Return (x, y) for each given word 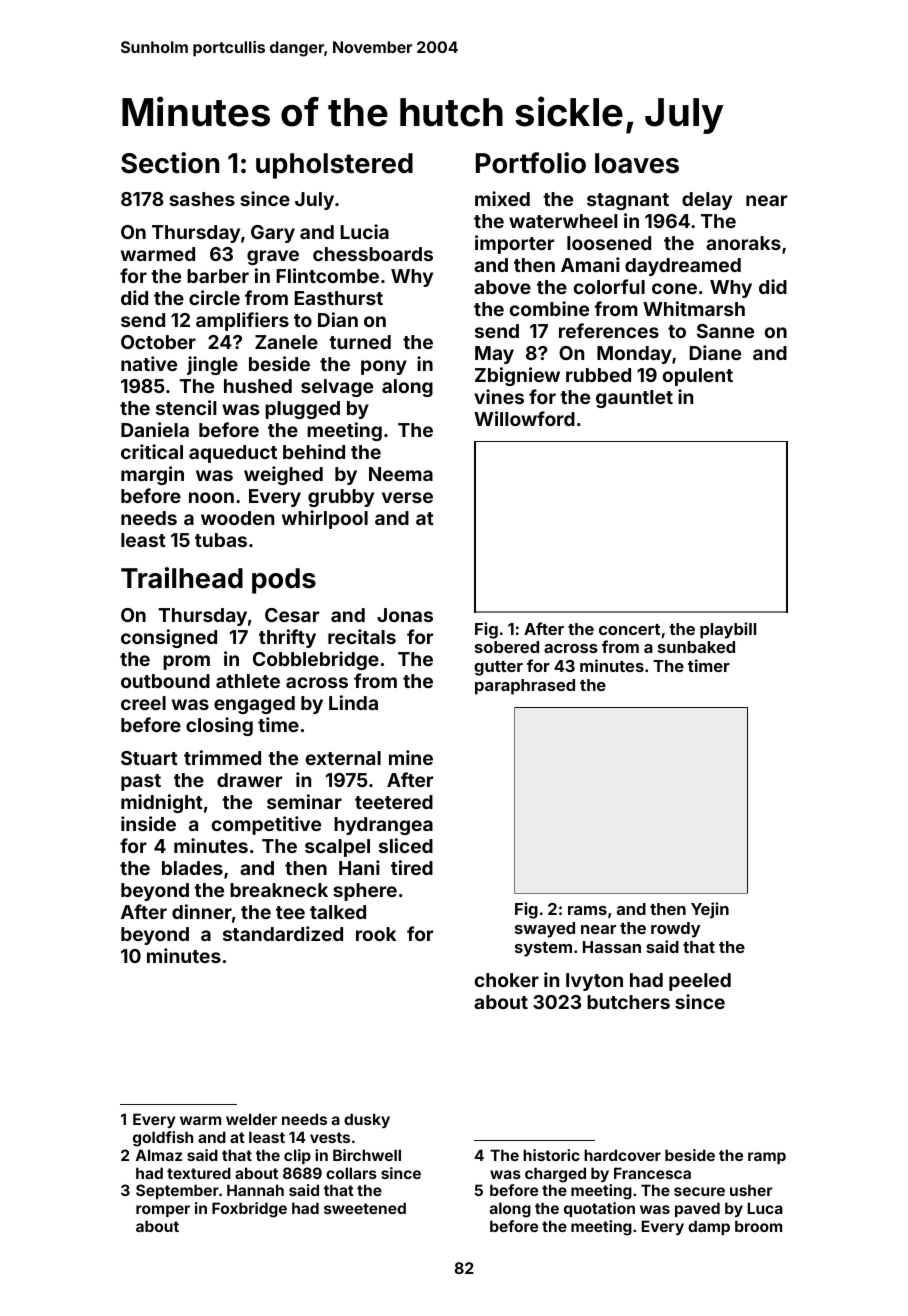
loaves (637, 163)
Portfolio (531, 163)
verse (407, 497)
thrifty (287, 638)
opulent (698, 377)
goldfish (163, 1139)
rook (376, 934)
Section (170, 163)
